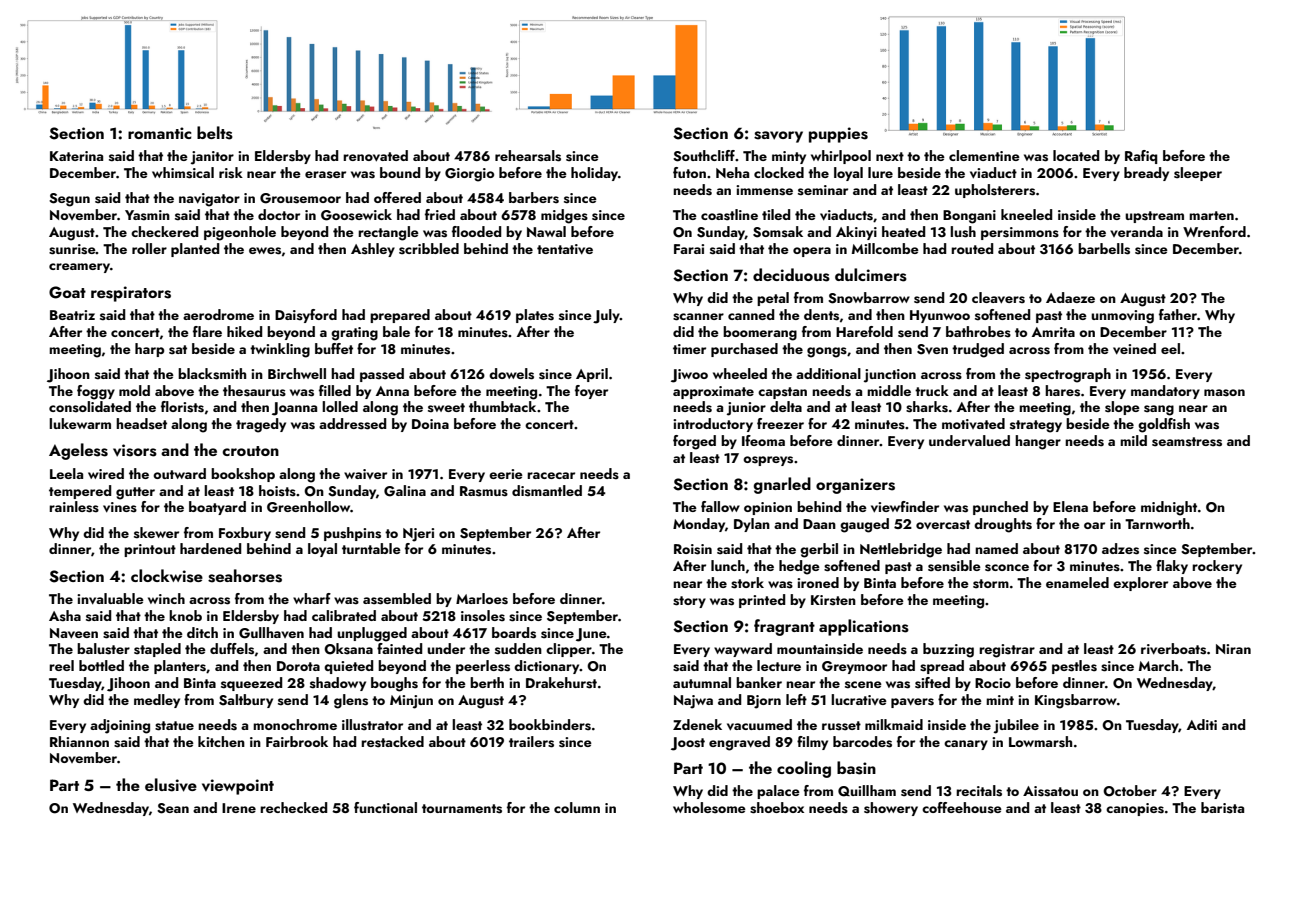 The height and width of the screenshot is (924, 1308). What do you see at coordinates (1020, 233) in the screenshot?
I see `persimmons` at bounding box center [1020, 233].
